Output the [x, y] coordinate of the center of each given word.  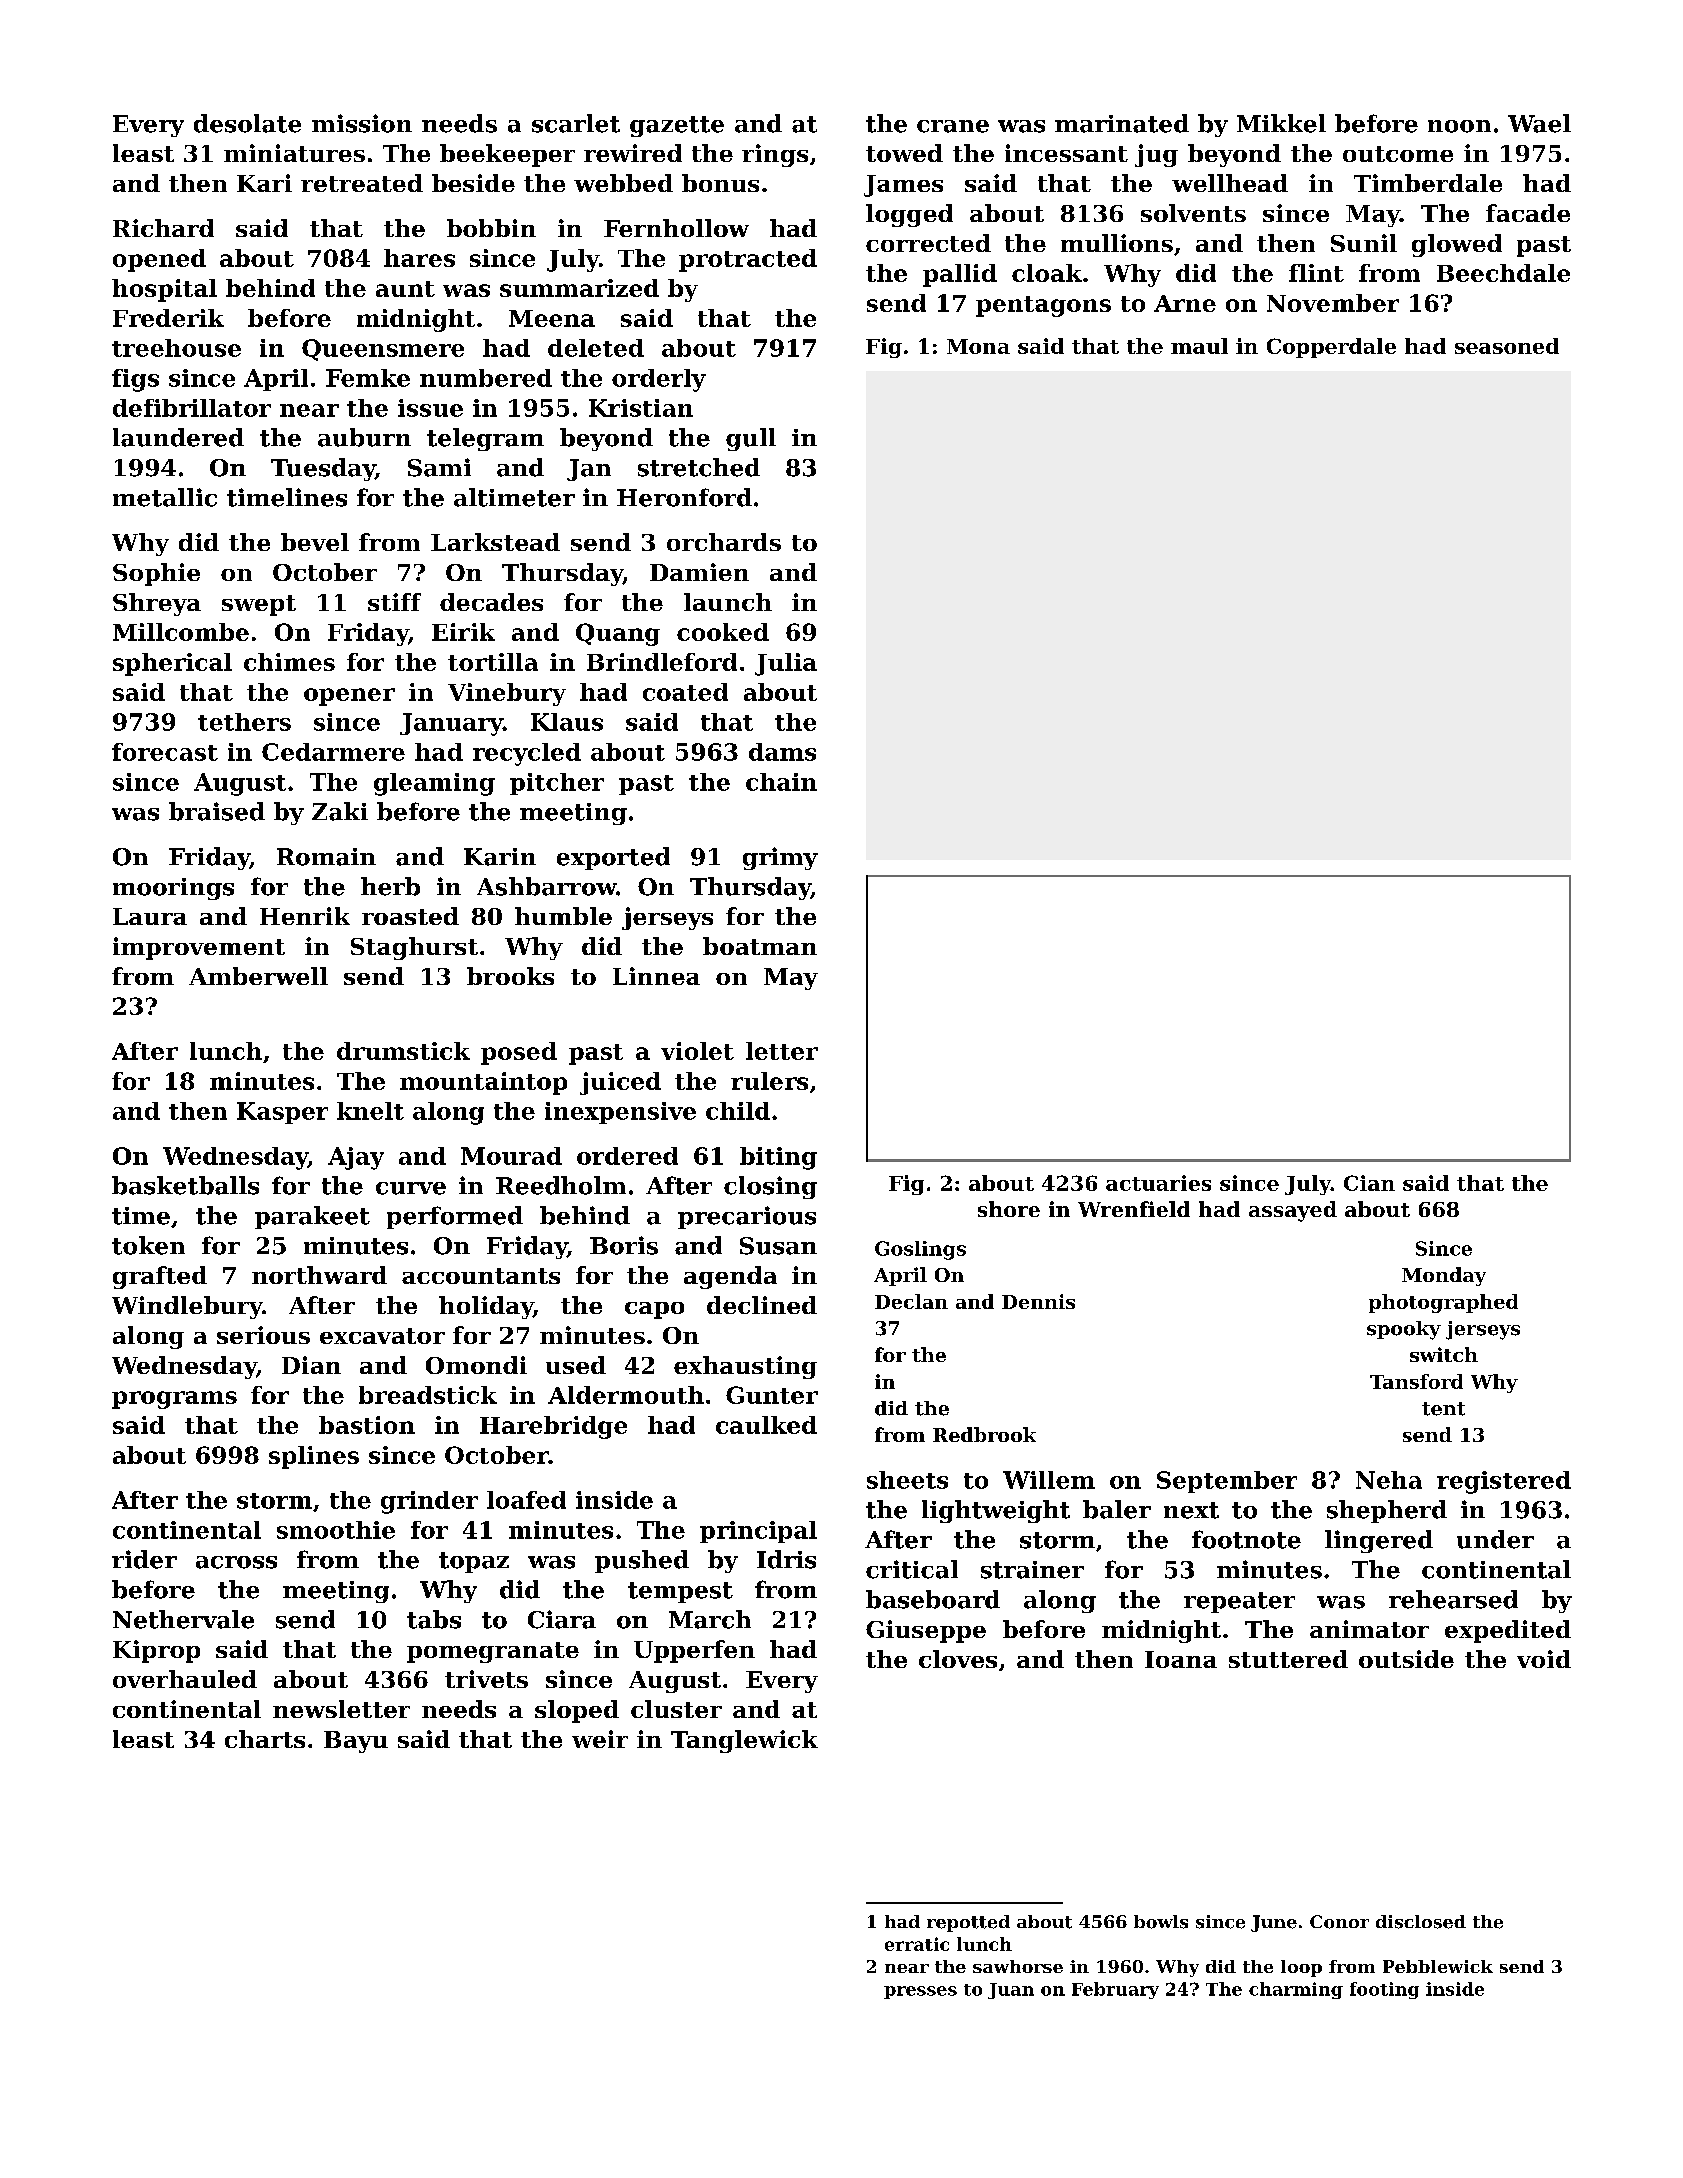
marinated [1122, 123]
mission [362, 123]
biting [778, 1158]
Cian [1369, 1183]
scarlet [576, 123]
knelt [370, 1111]
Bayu [356, 1742]
